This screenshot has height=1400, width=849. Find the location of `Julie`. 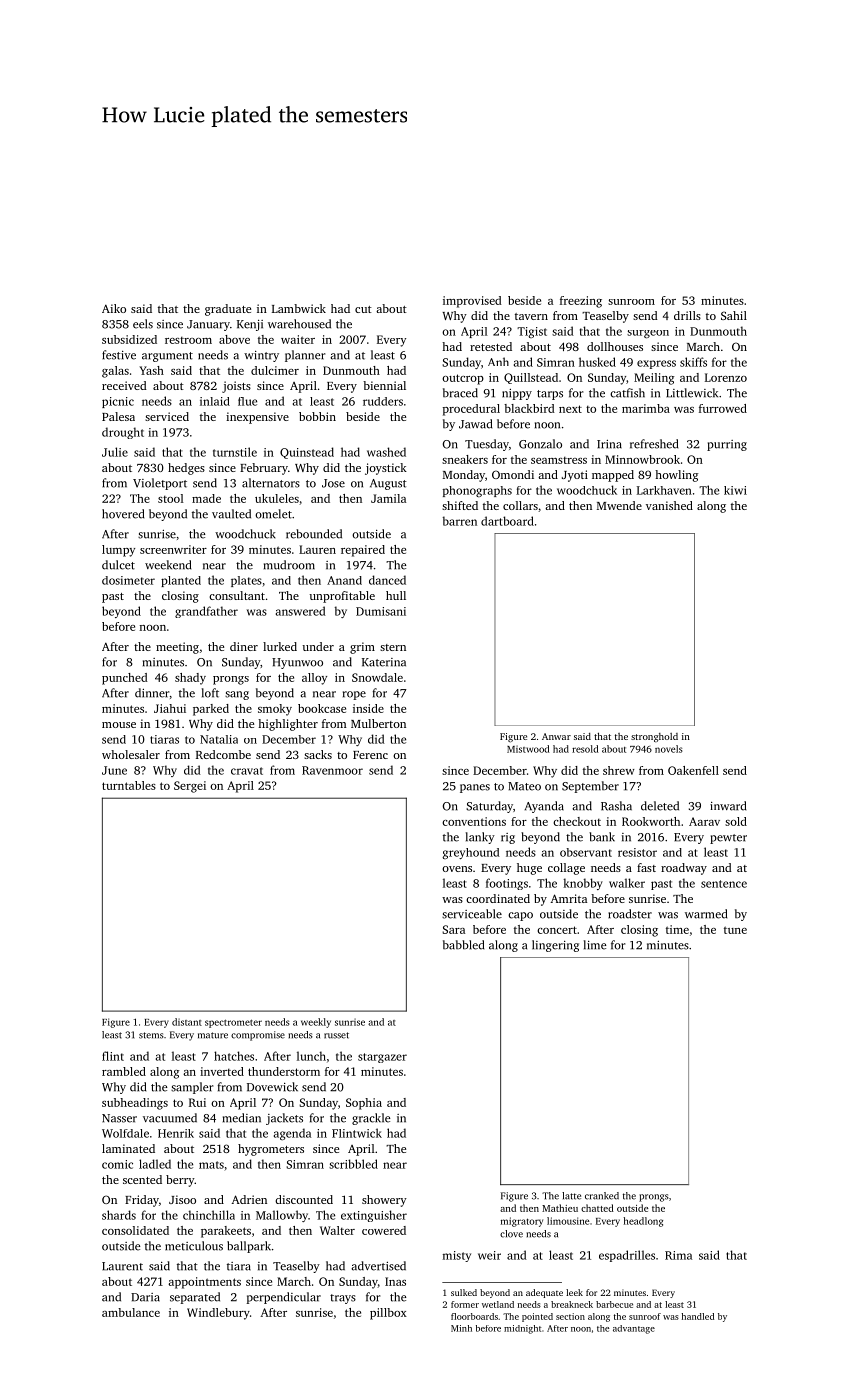

Julie is located at coordinates (115, 452).
